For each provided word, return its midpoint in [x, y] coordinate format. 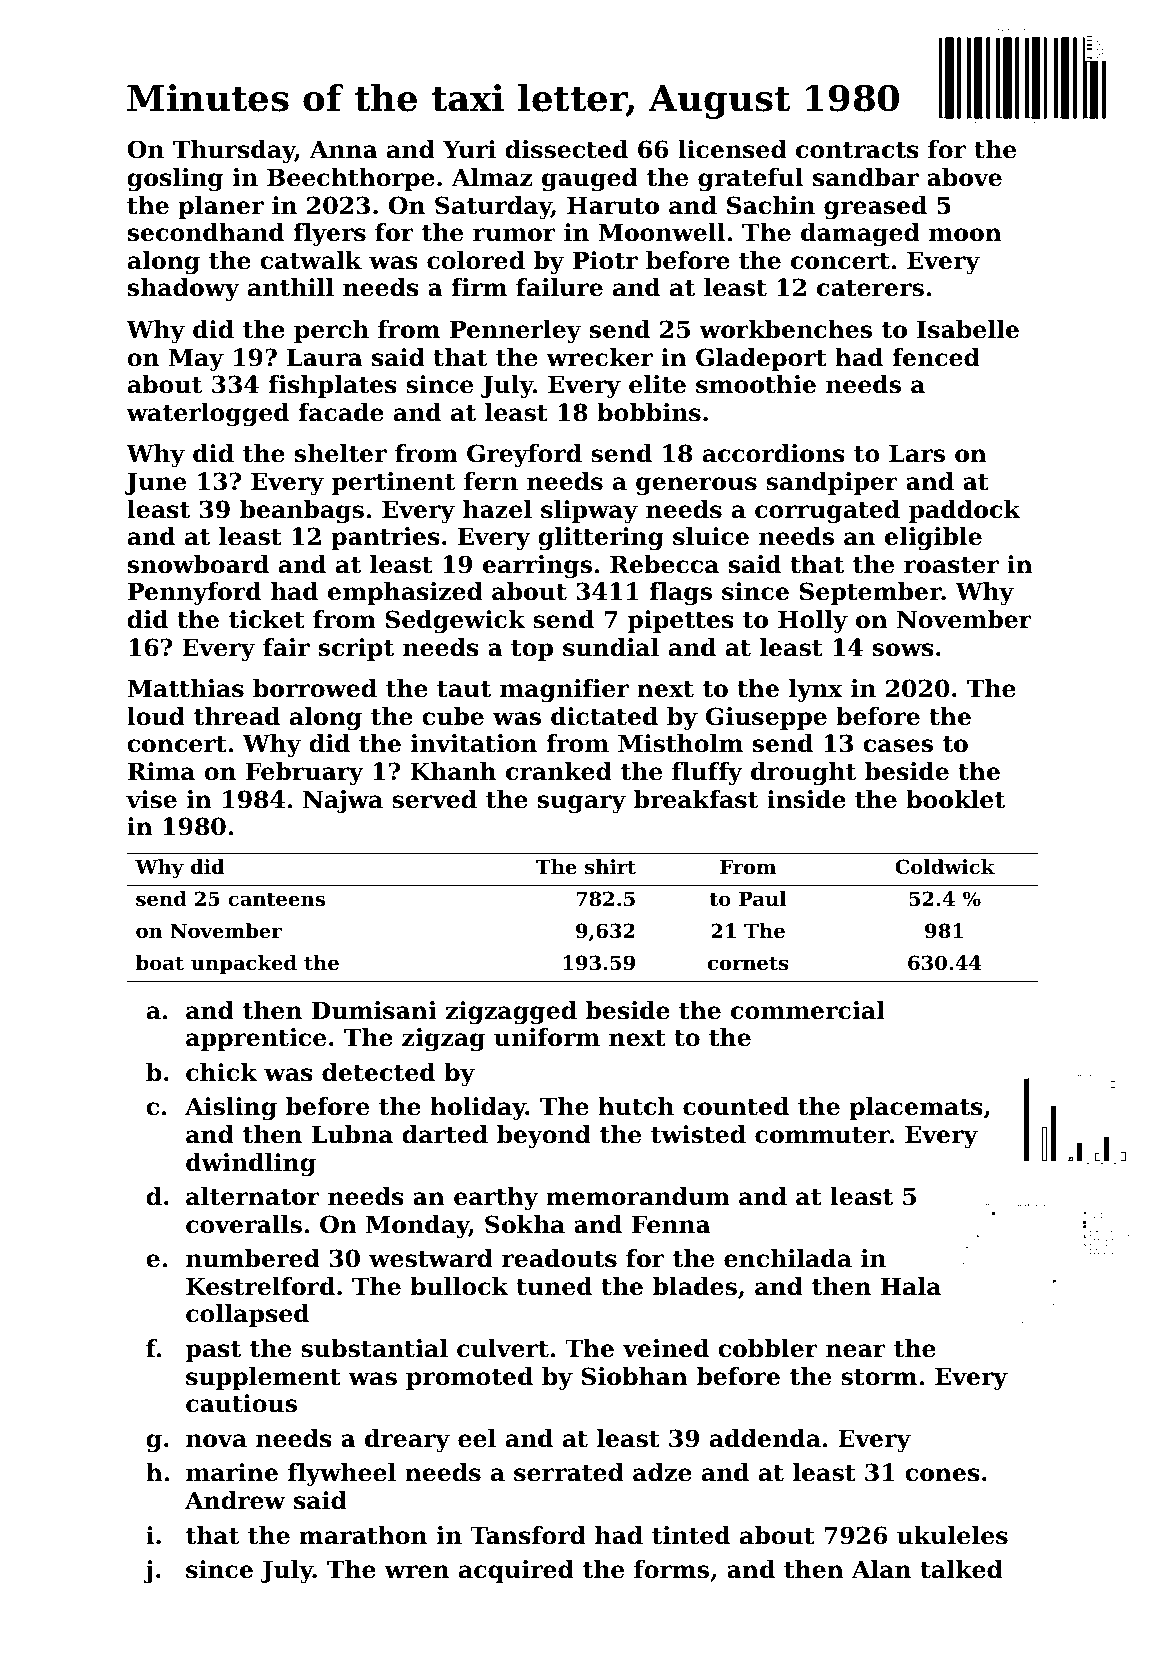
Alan [881, 1569]
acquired [516, 1571]
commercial [808, 1010]
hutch [636, 1106]
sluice [711, 536]
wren [416, 1572]
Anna [344, 150]
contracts [857, 150]
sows [903, 650]
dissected [566, 149]
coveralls [244, 1224]
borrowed [315, 688]
